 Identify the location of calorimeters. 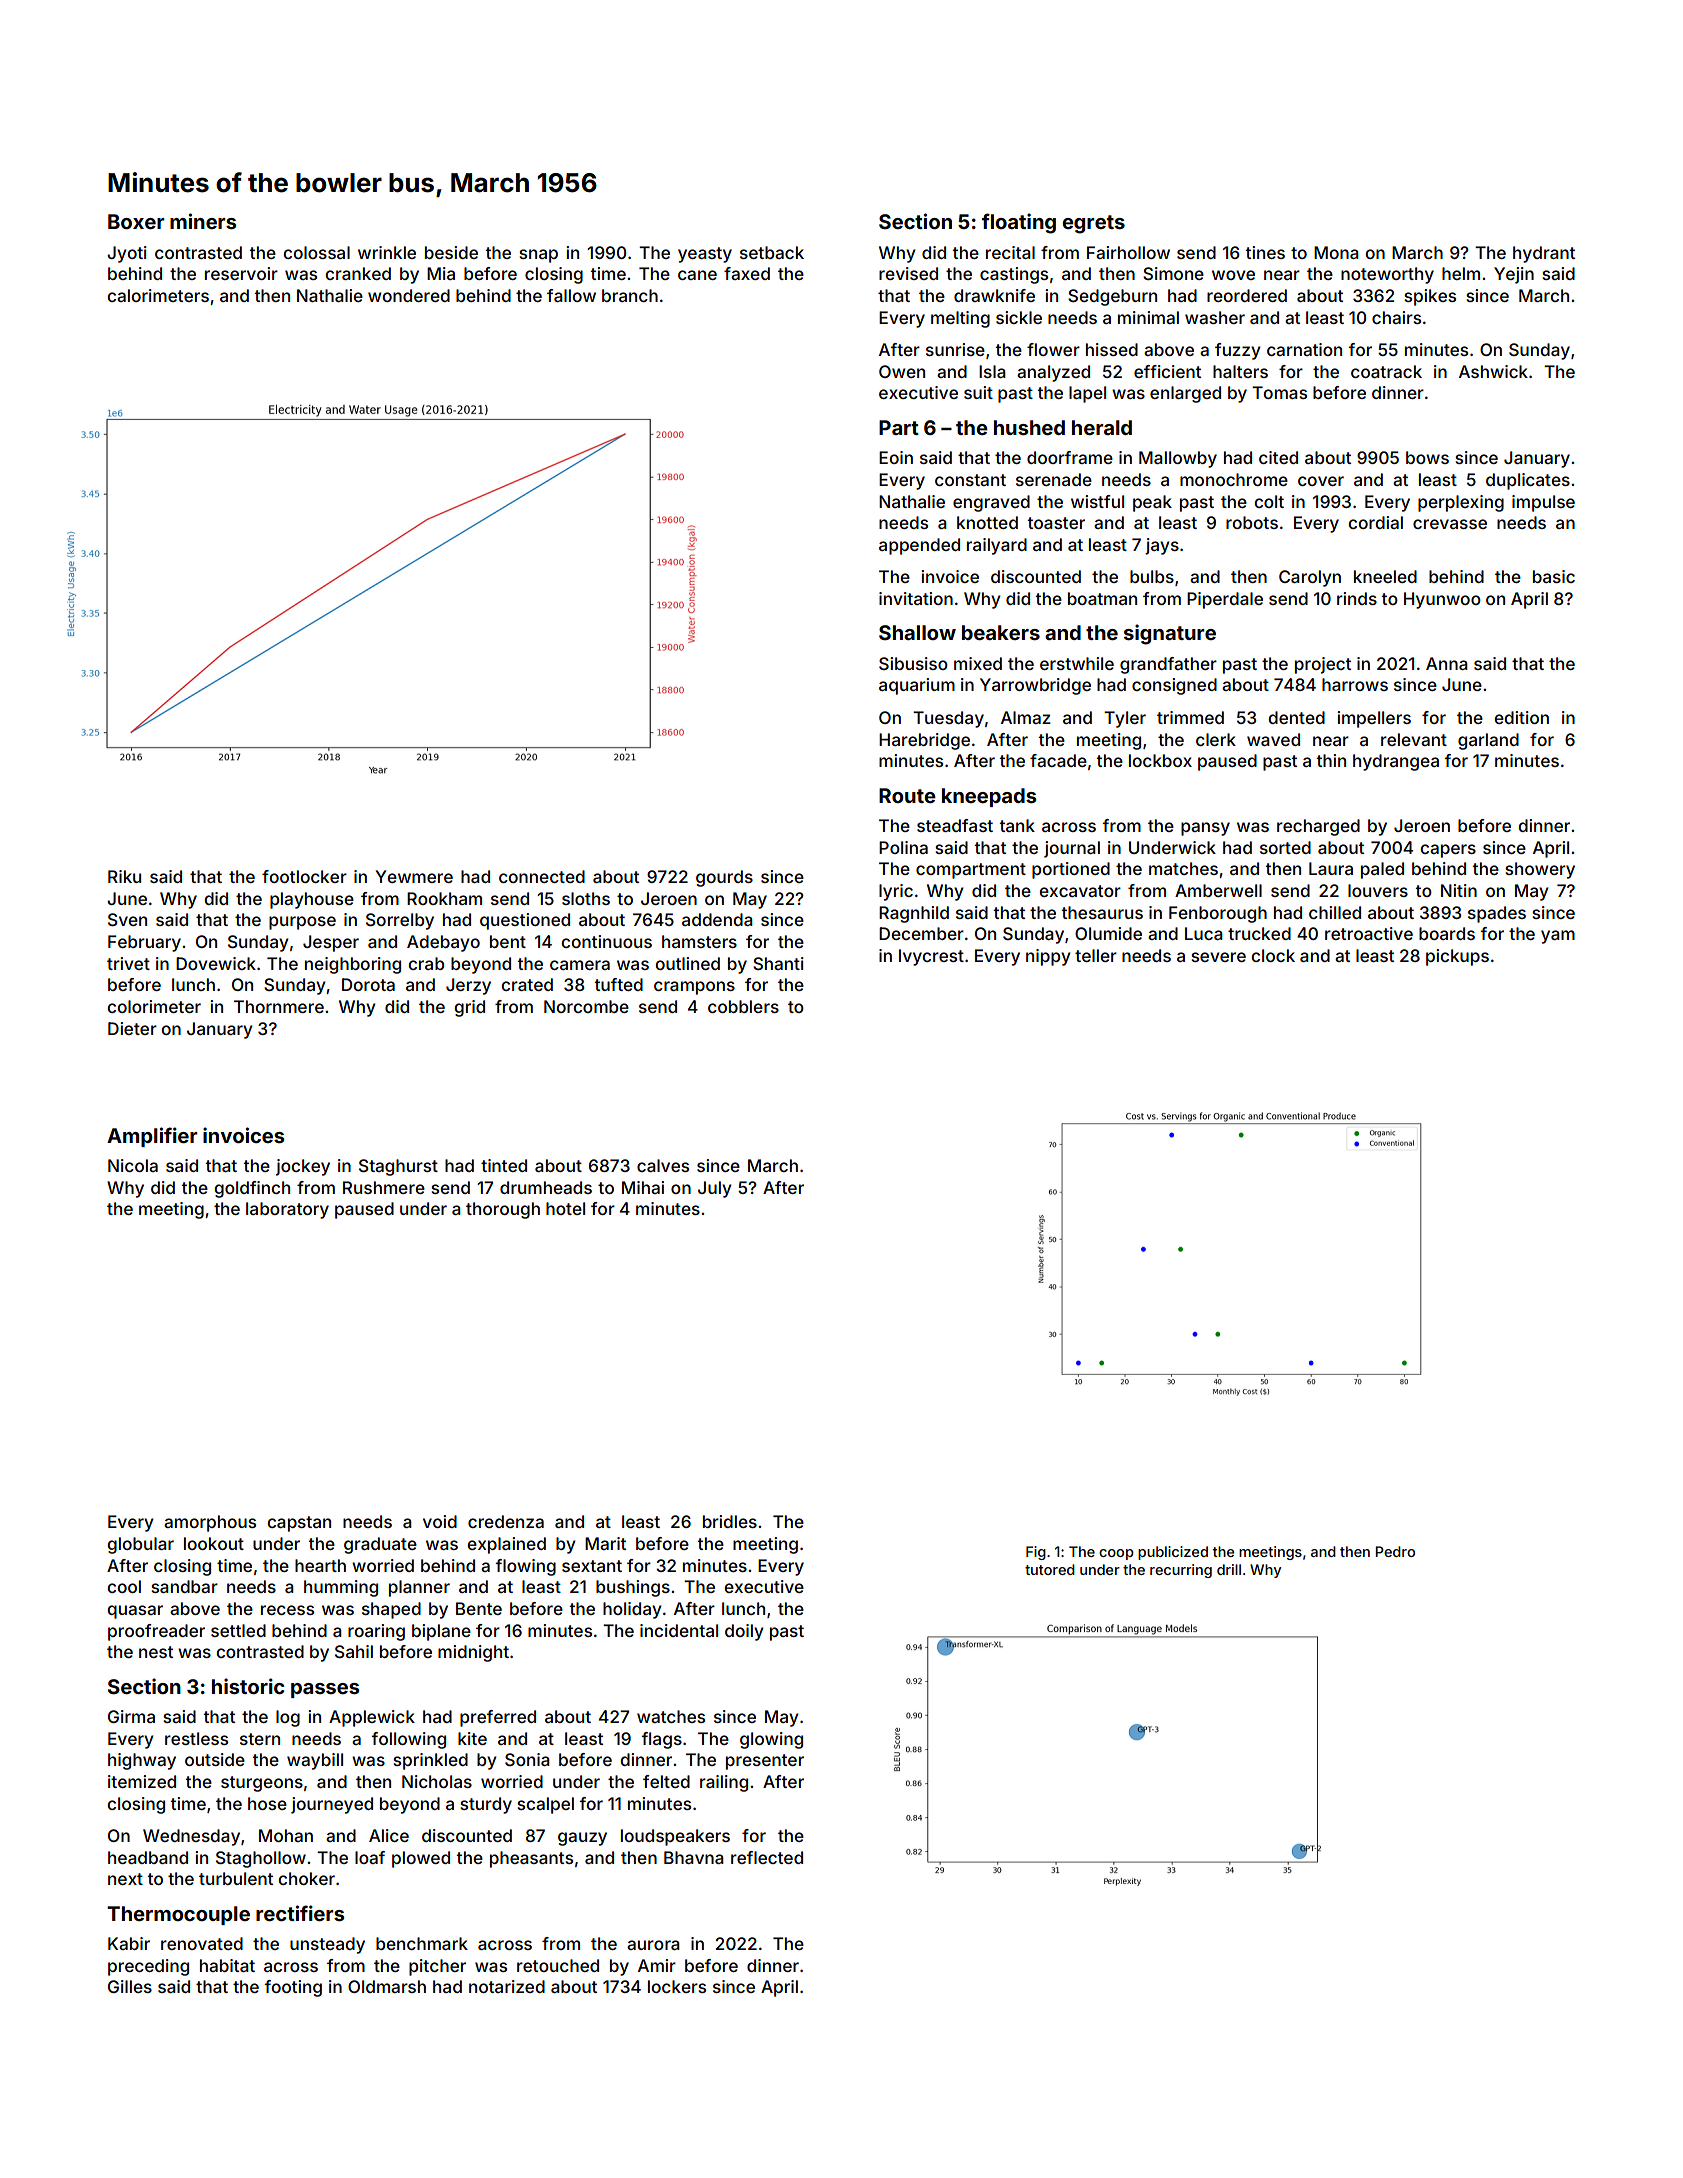
(158, 295).
